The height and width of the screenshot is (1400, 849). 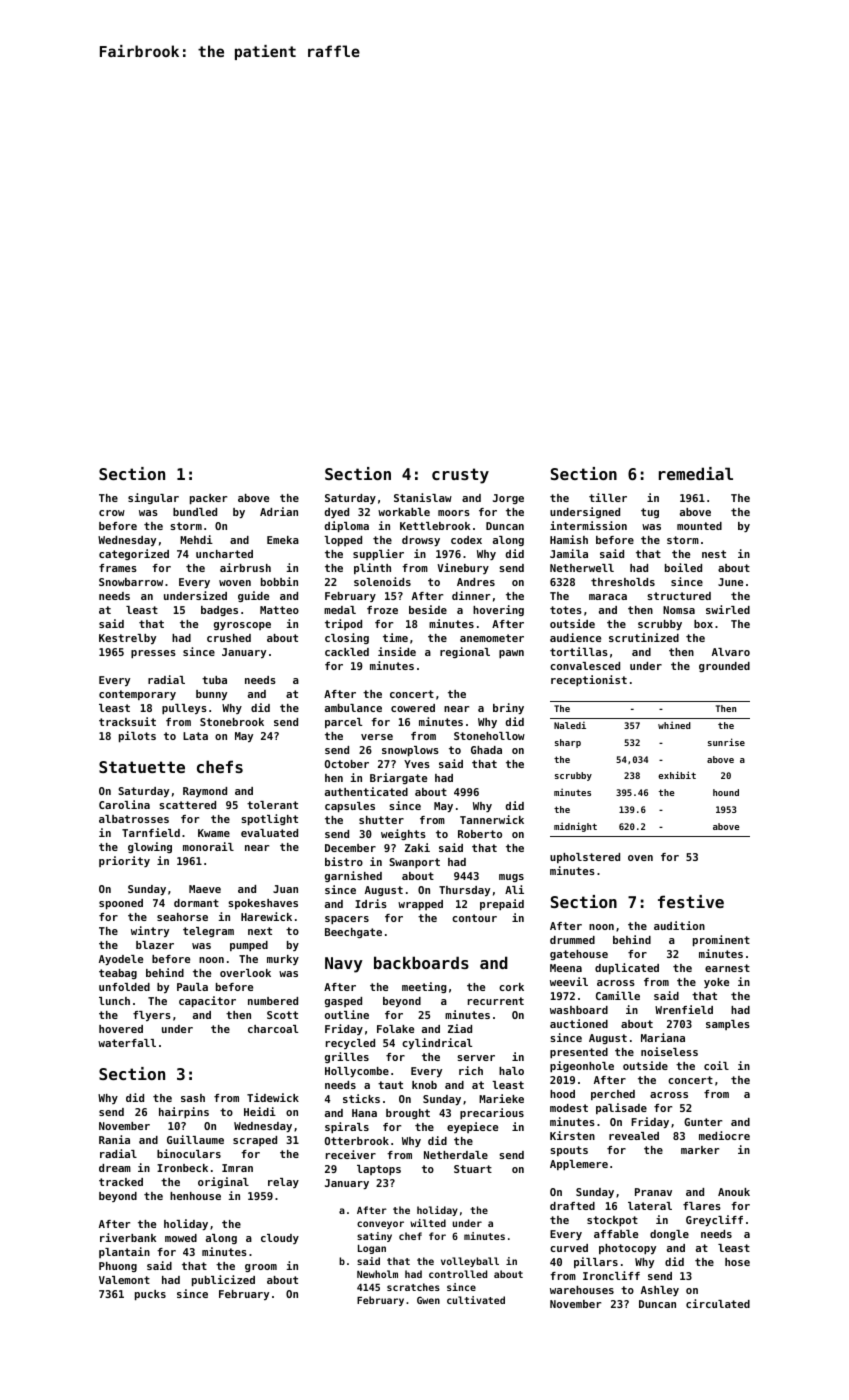 I want to click on tortillas, so click(x=579, y=651).
